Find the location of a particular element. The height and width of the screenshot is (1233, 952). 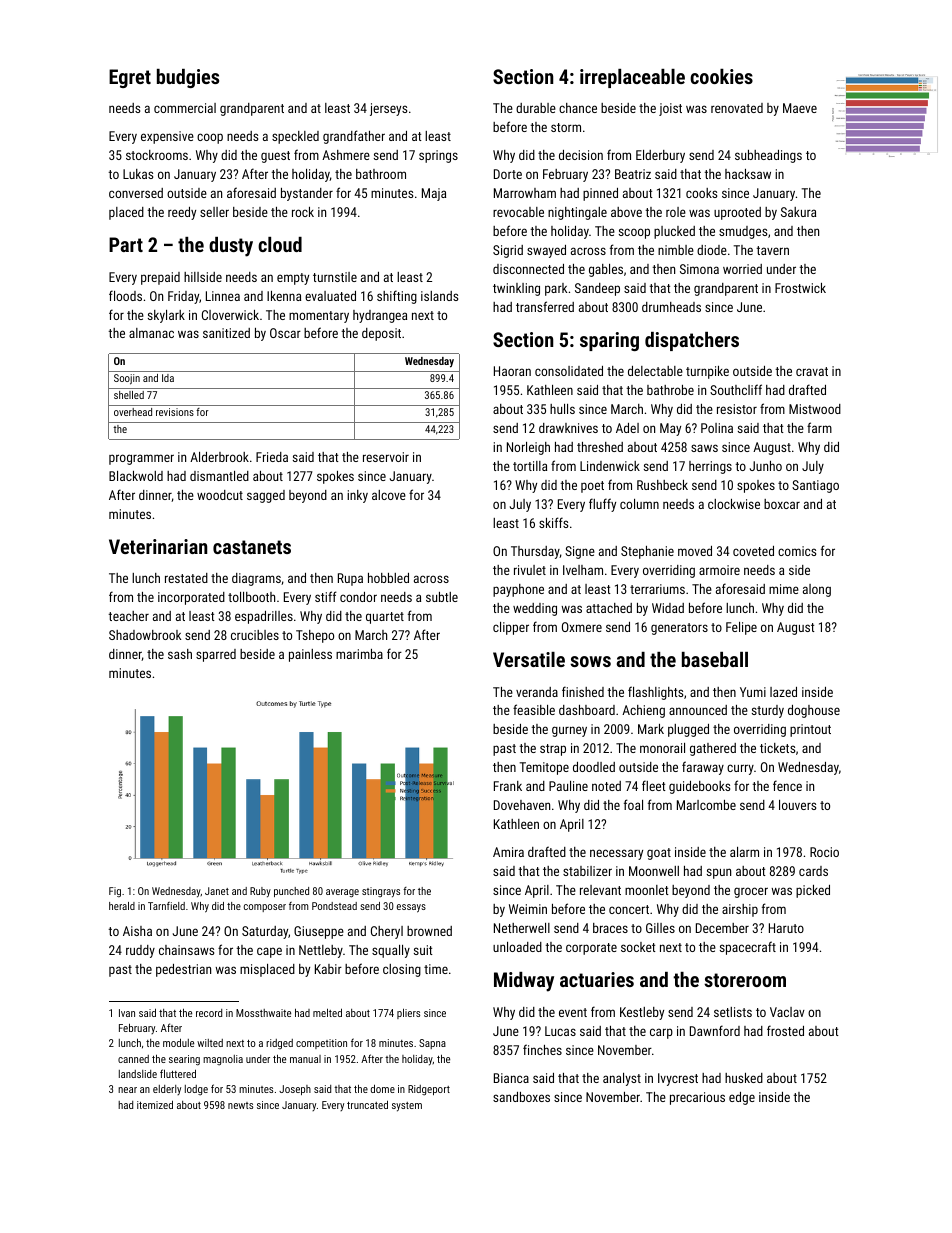

Lucas is located at coordinates (560, 1031).
